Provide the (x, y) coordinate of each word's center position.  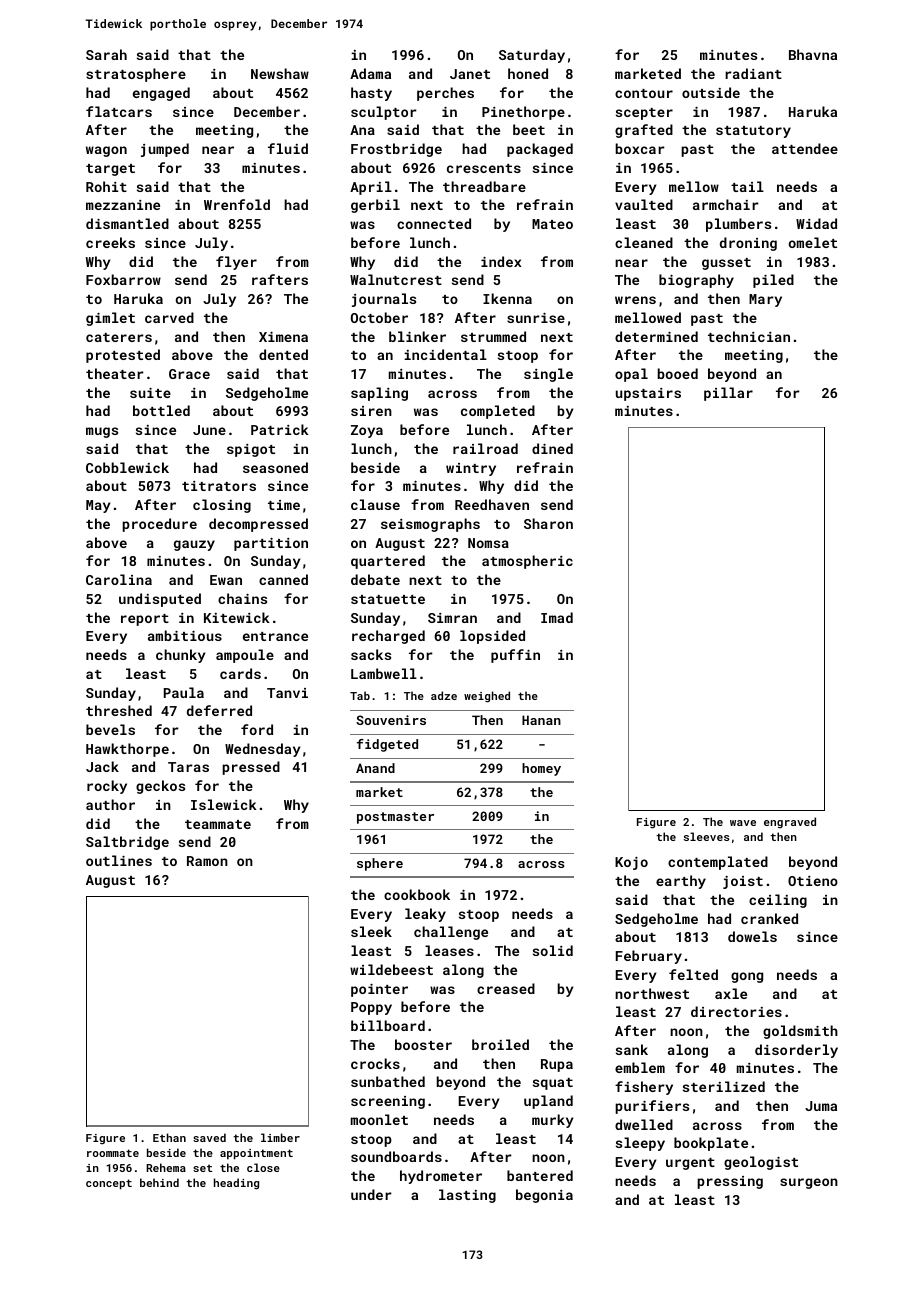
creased (506, 988)
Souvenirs (391, 720)
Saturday (532, 56)
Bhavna (813, 54)
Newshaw (280, 73)
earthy (681, 882)
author (110, 804)
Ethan (169, 1137)
